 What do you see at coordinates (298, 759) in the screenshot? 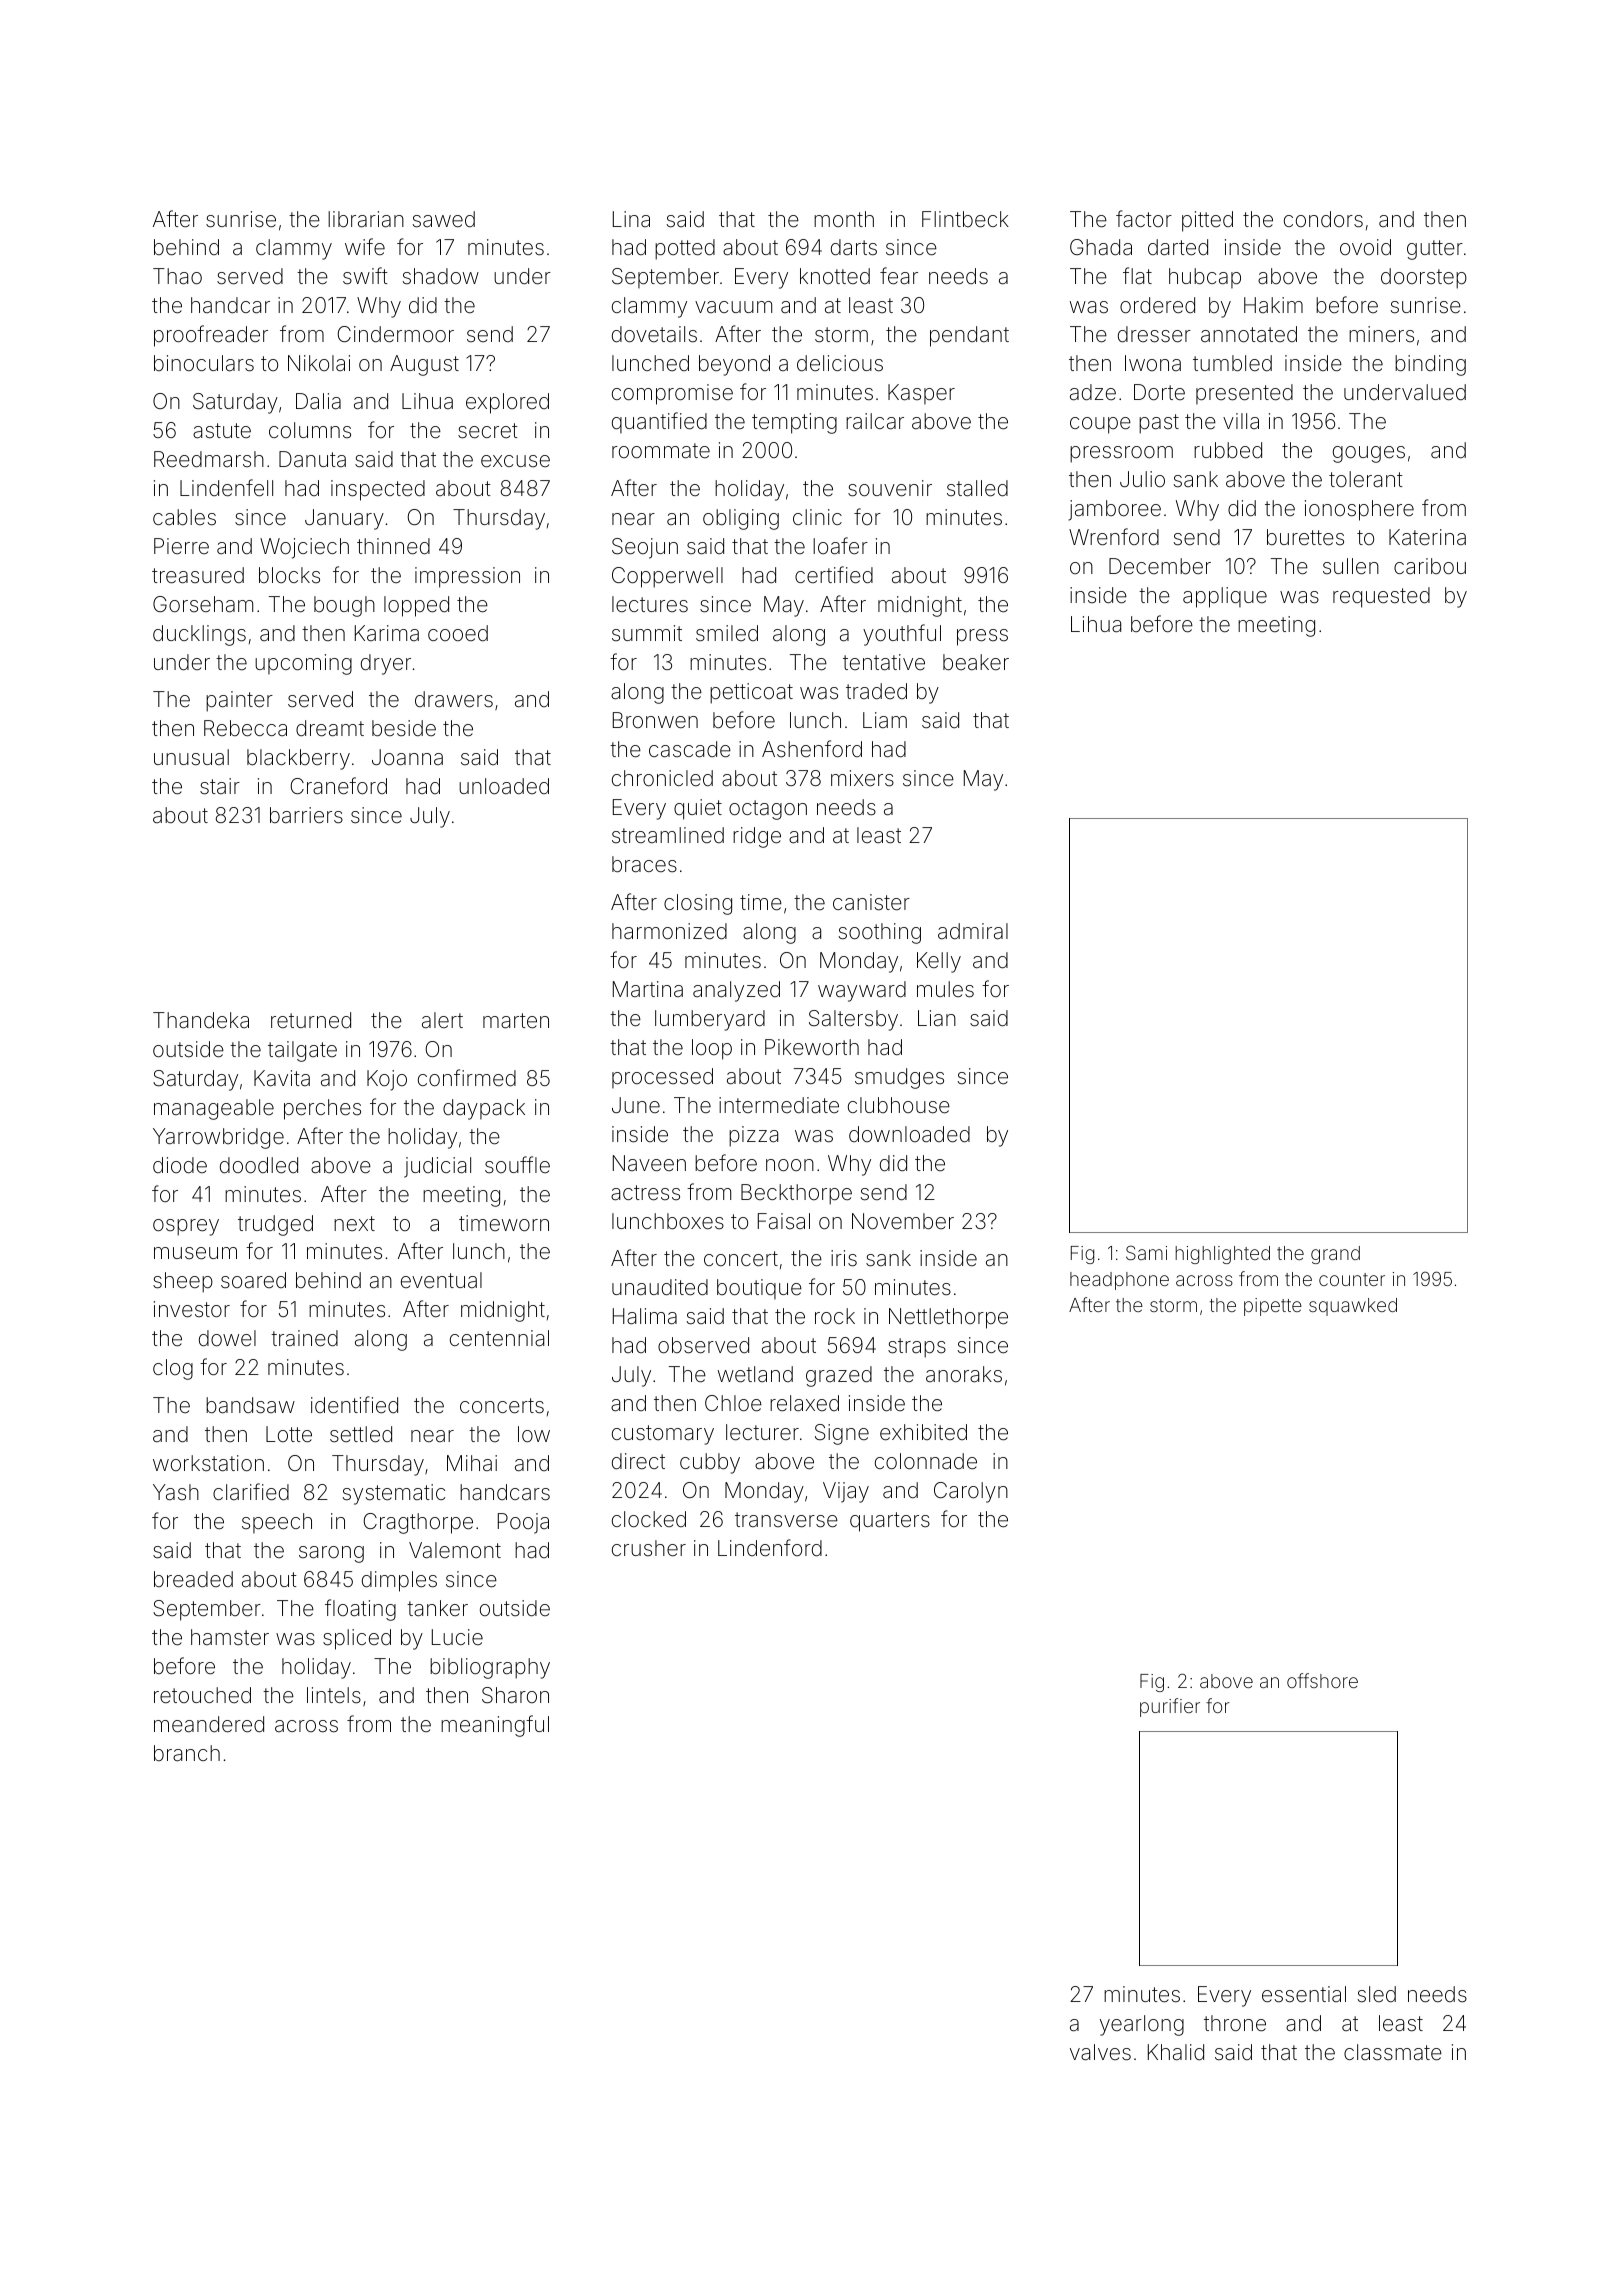
I see `blackberry` at bounding box center [298, 759].
